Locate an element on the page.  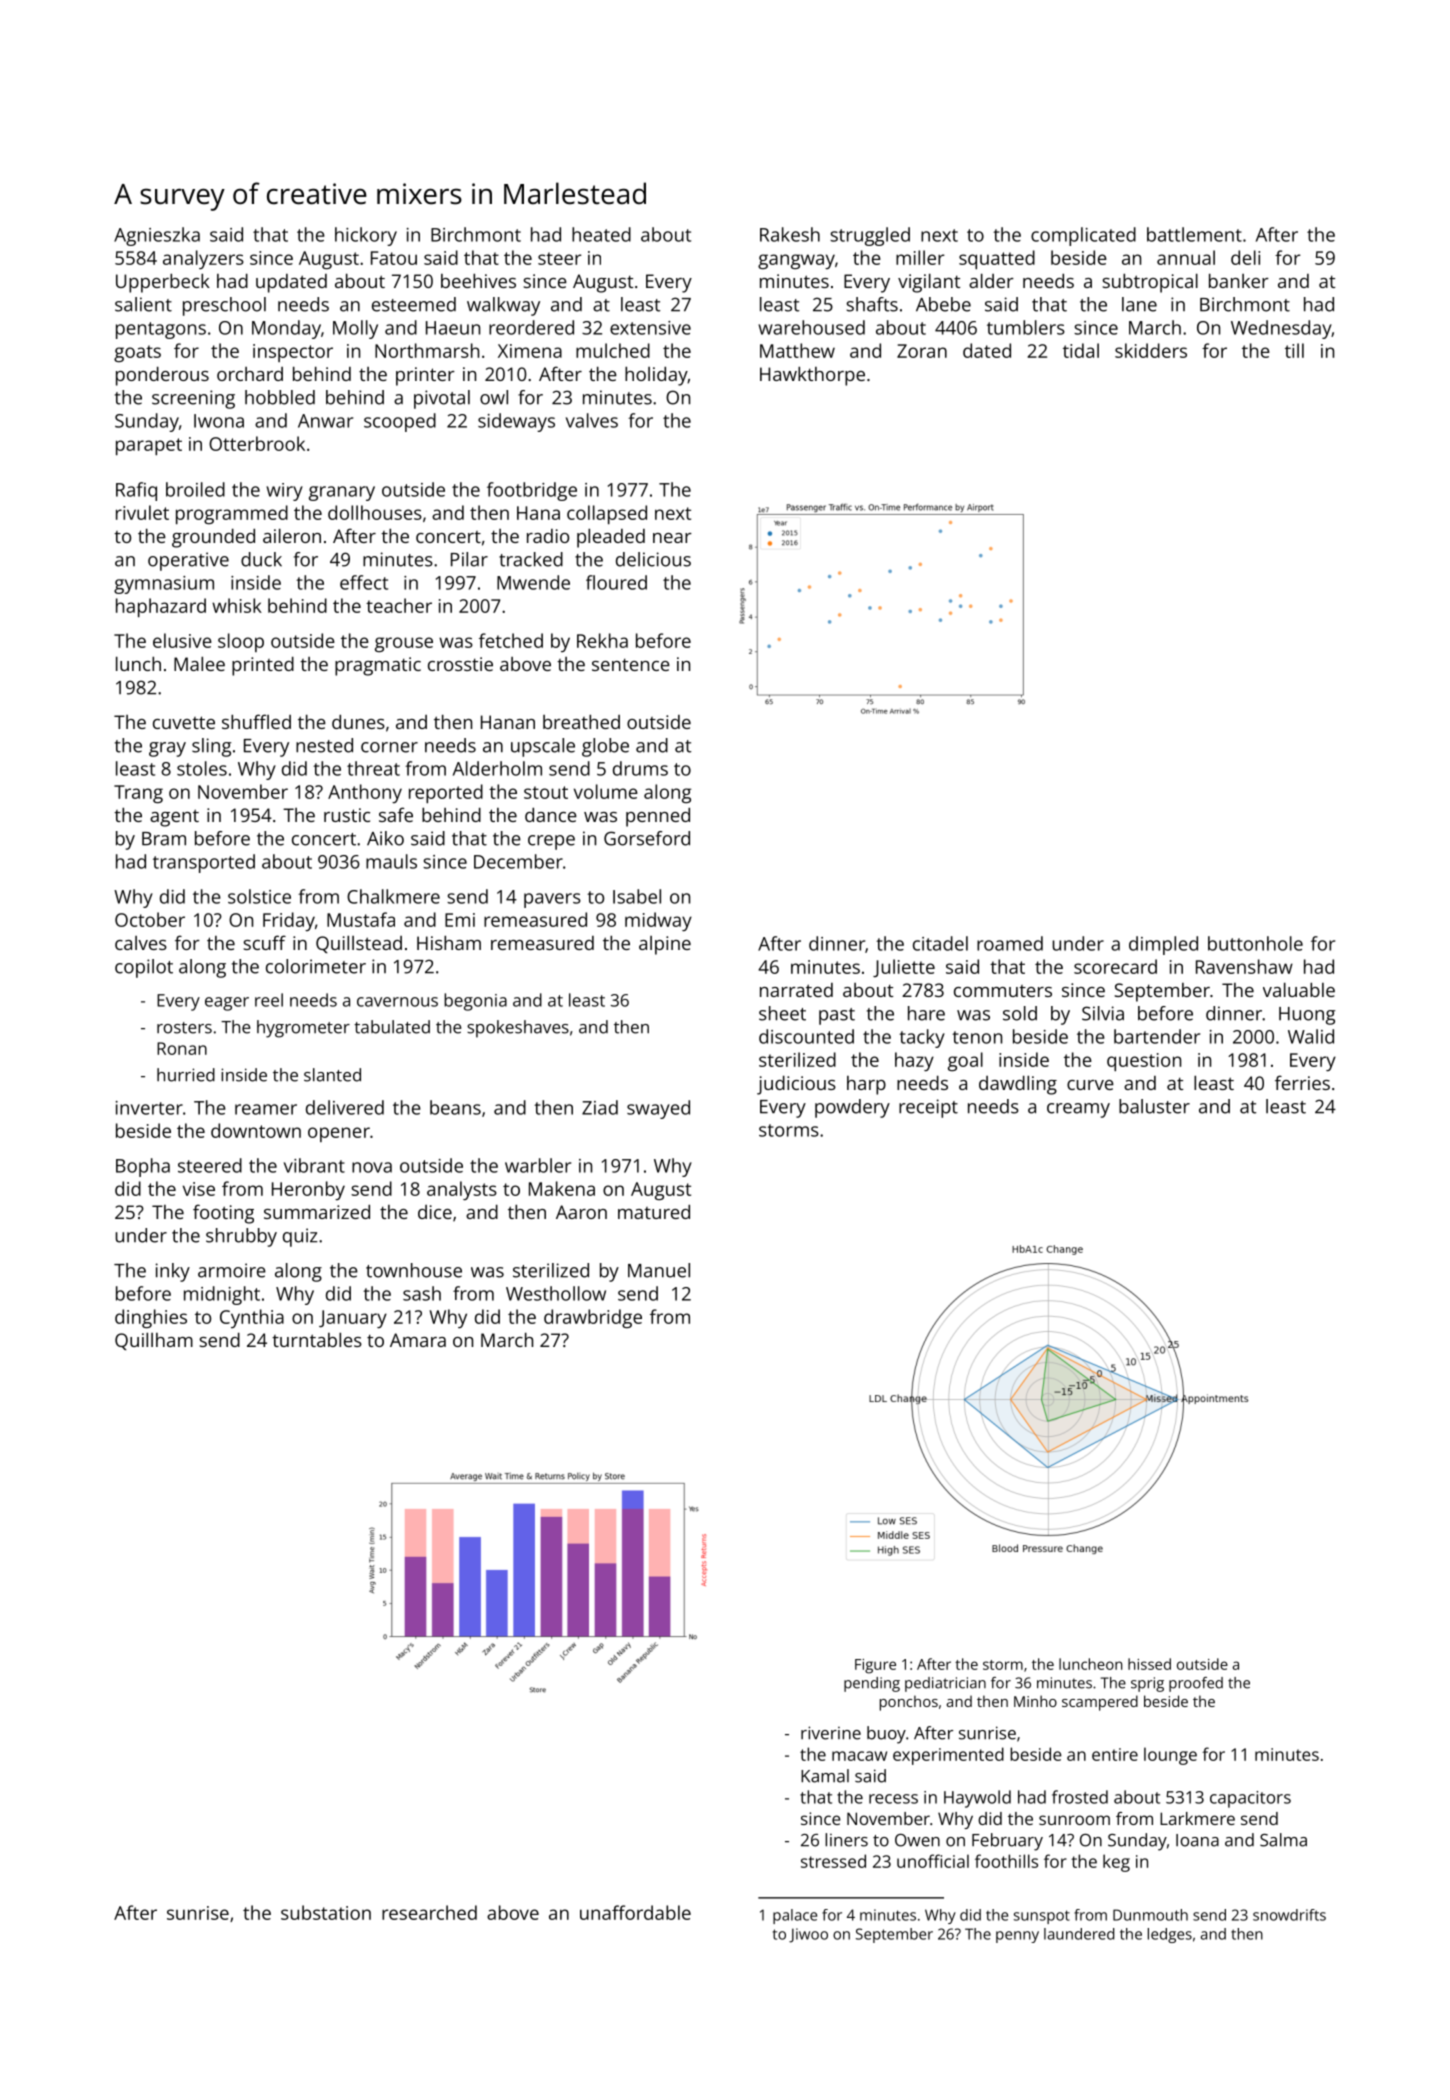
near is located at coordinates (672, 538).
